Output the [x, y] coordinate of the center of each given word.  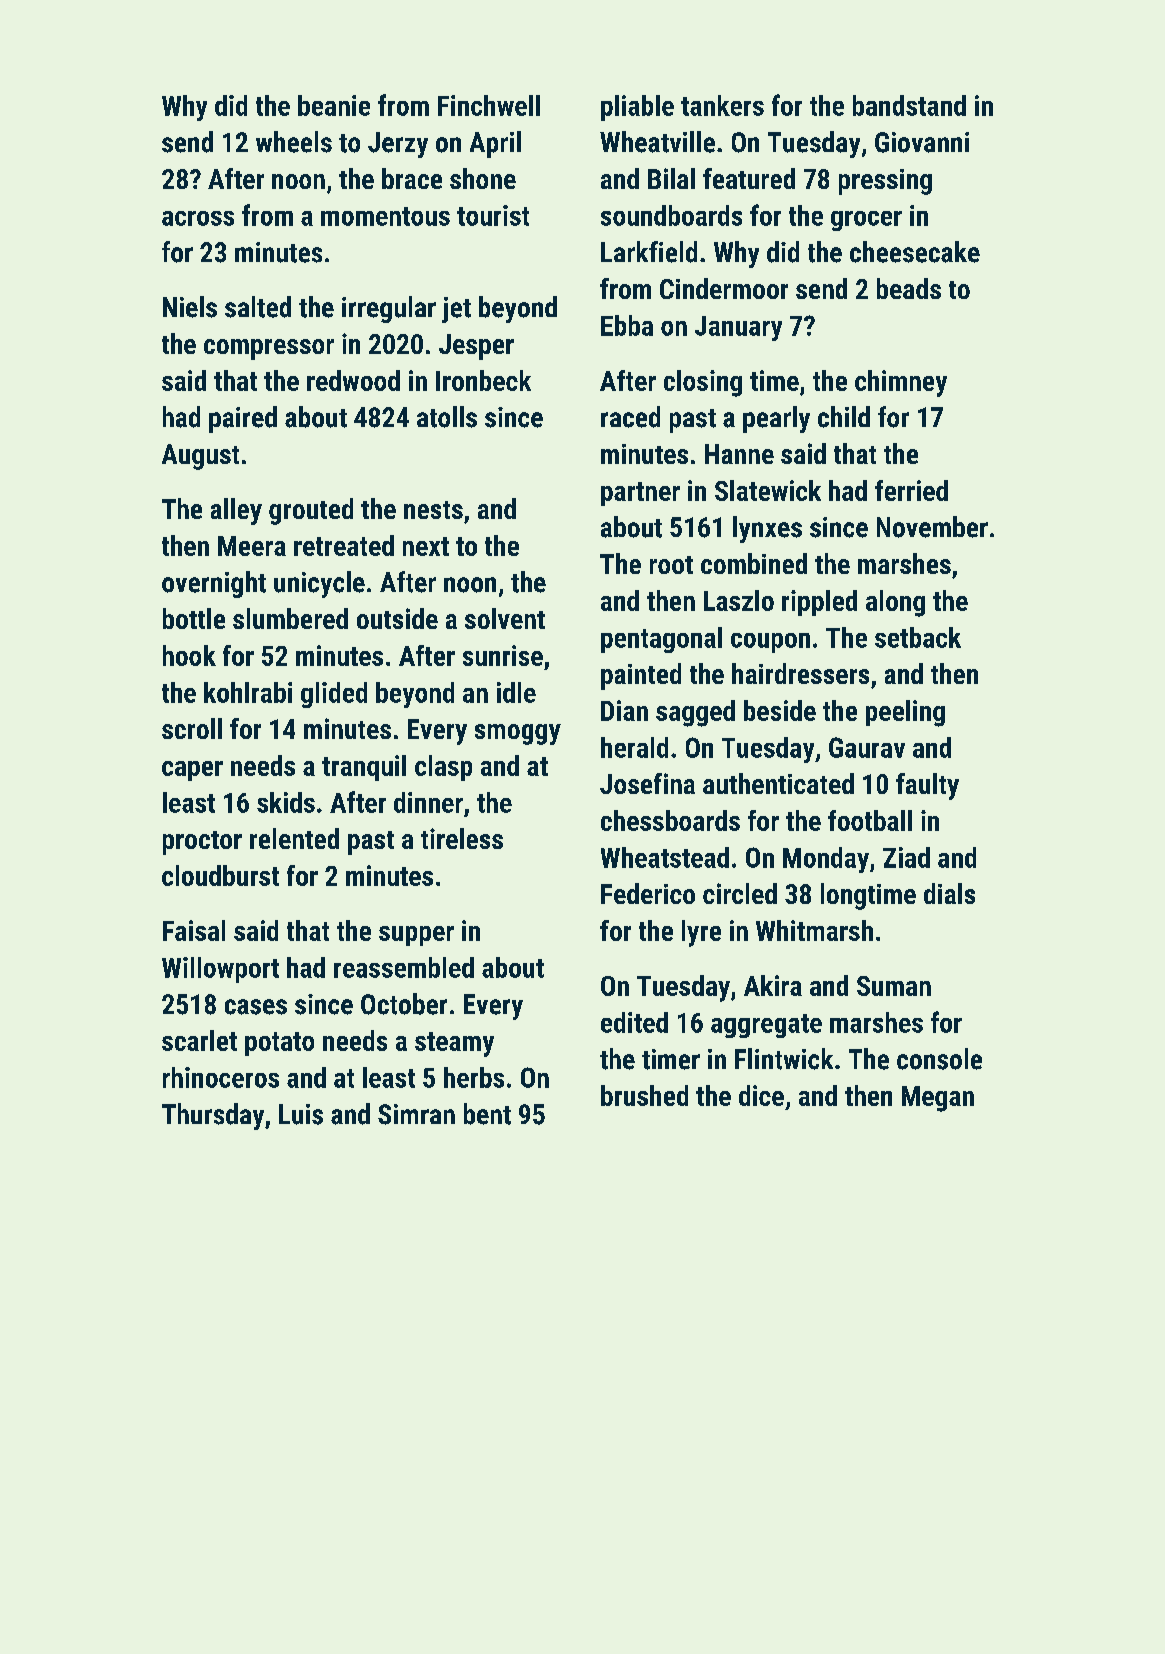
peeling [905, 713]
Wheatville [657, 142]
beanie [334, 105]
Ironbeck [483, 380]
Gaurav [867, 747]
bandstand [909, 105]
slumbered [290, 618]
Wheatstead [665, 857]
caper [192, 771]
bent [487, 1114]
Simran [416, 1114]
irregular [389, 309]
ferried [911, 490]
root [671, 565]
